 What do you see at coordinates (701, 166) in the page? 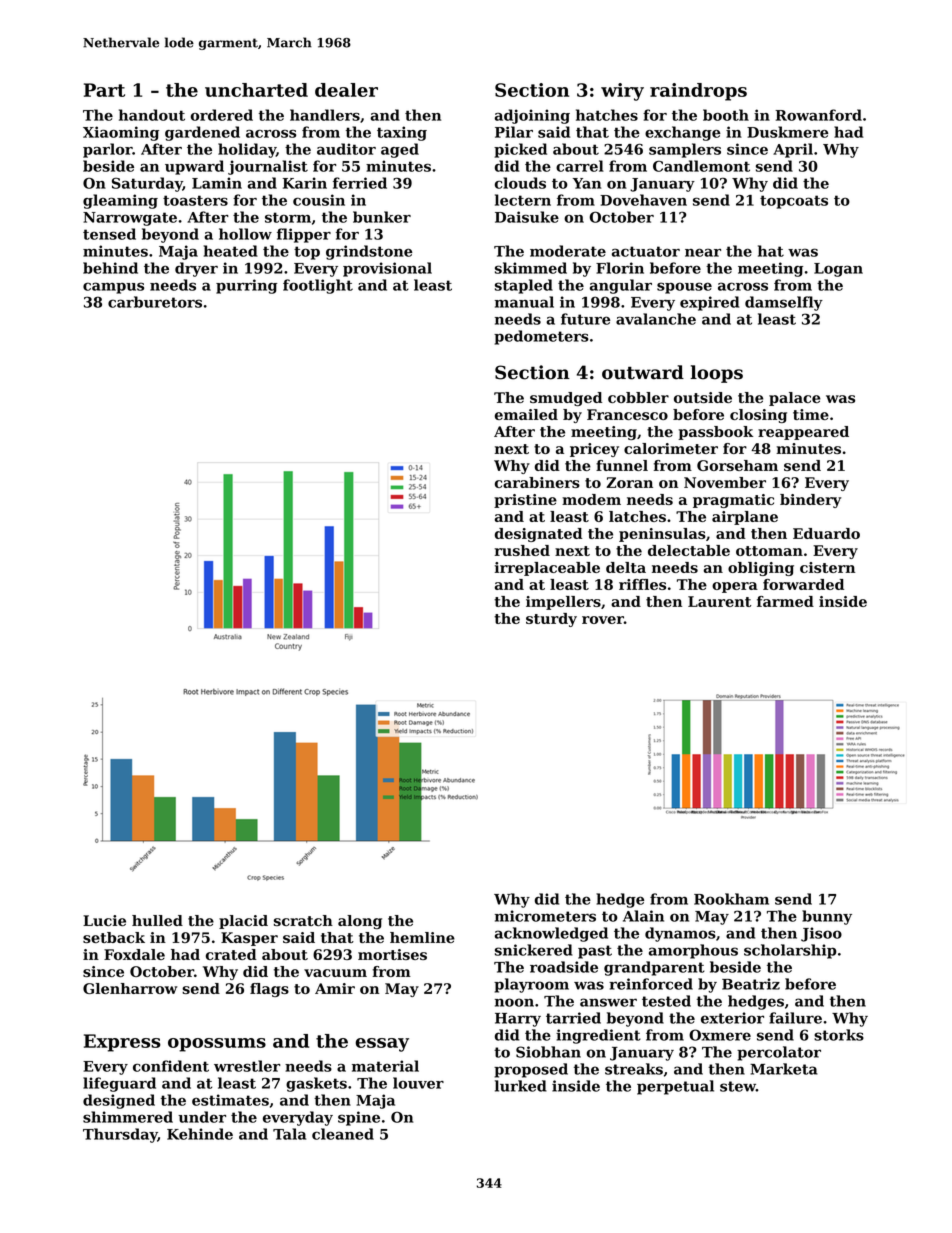
I see `Candlemont` at bounding box center [701, 166].
